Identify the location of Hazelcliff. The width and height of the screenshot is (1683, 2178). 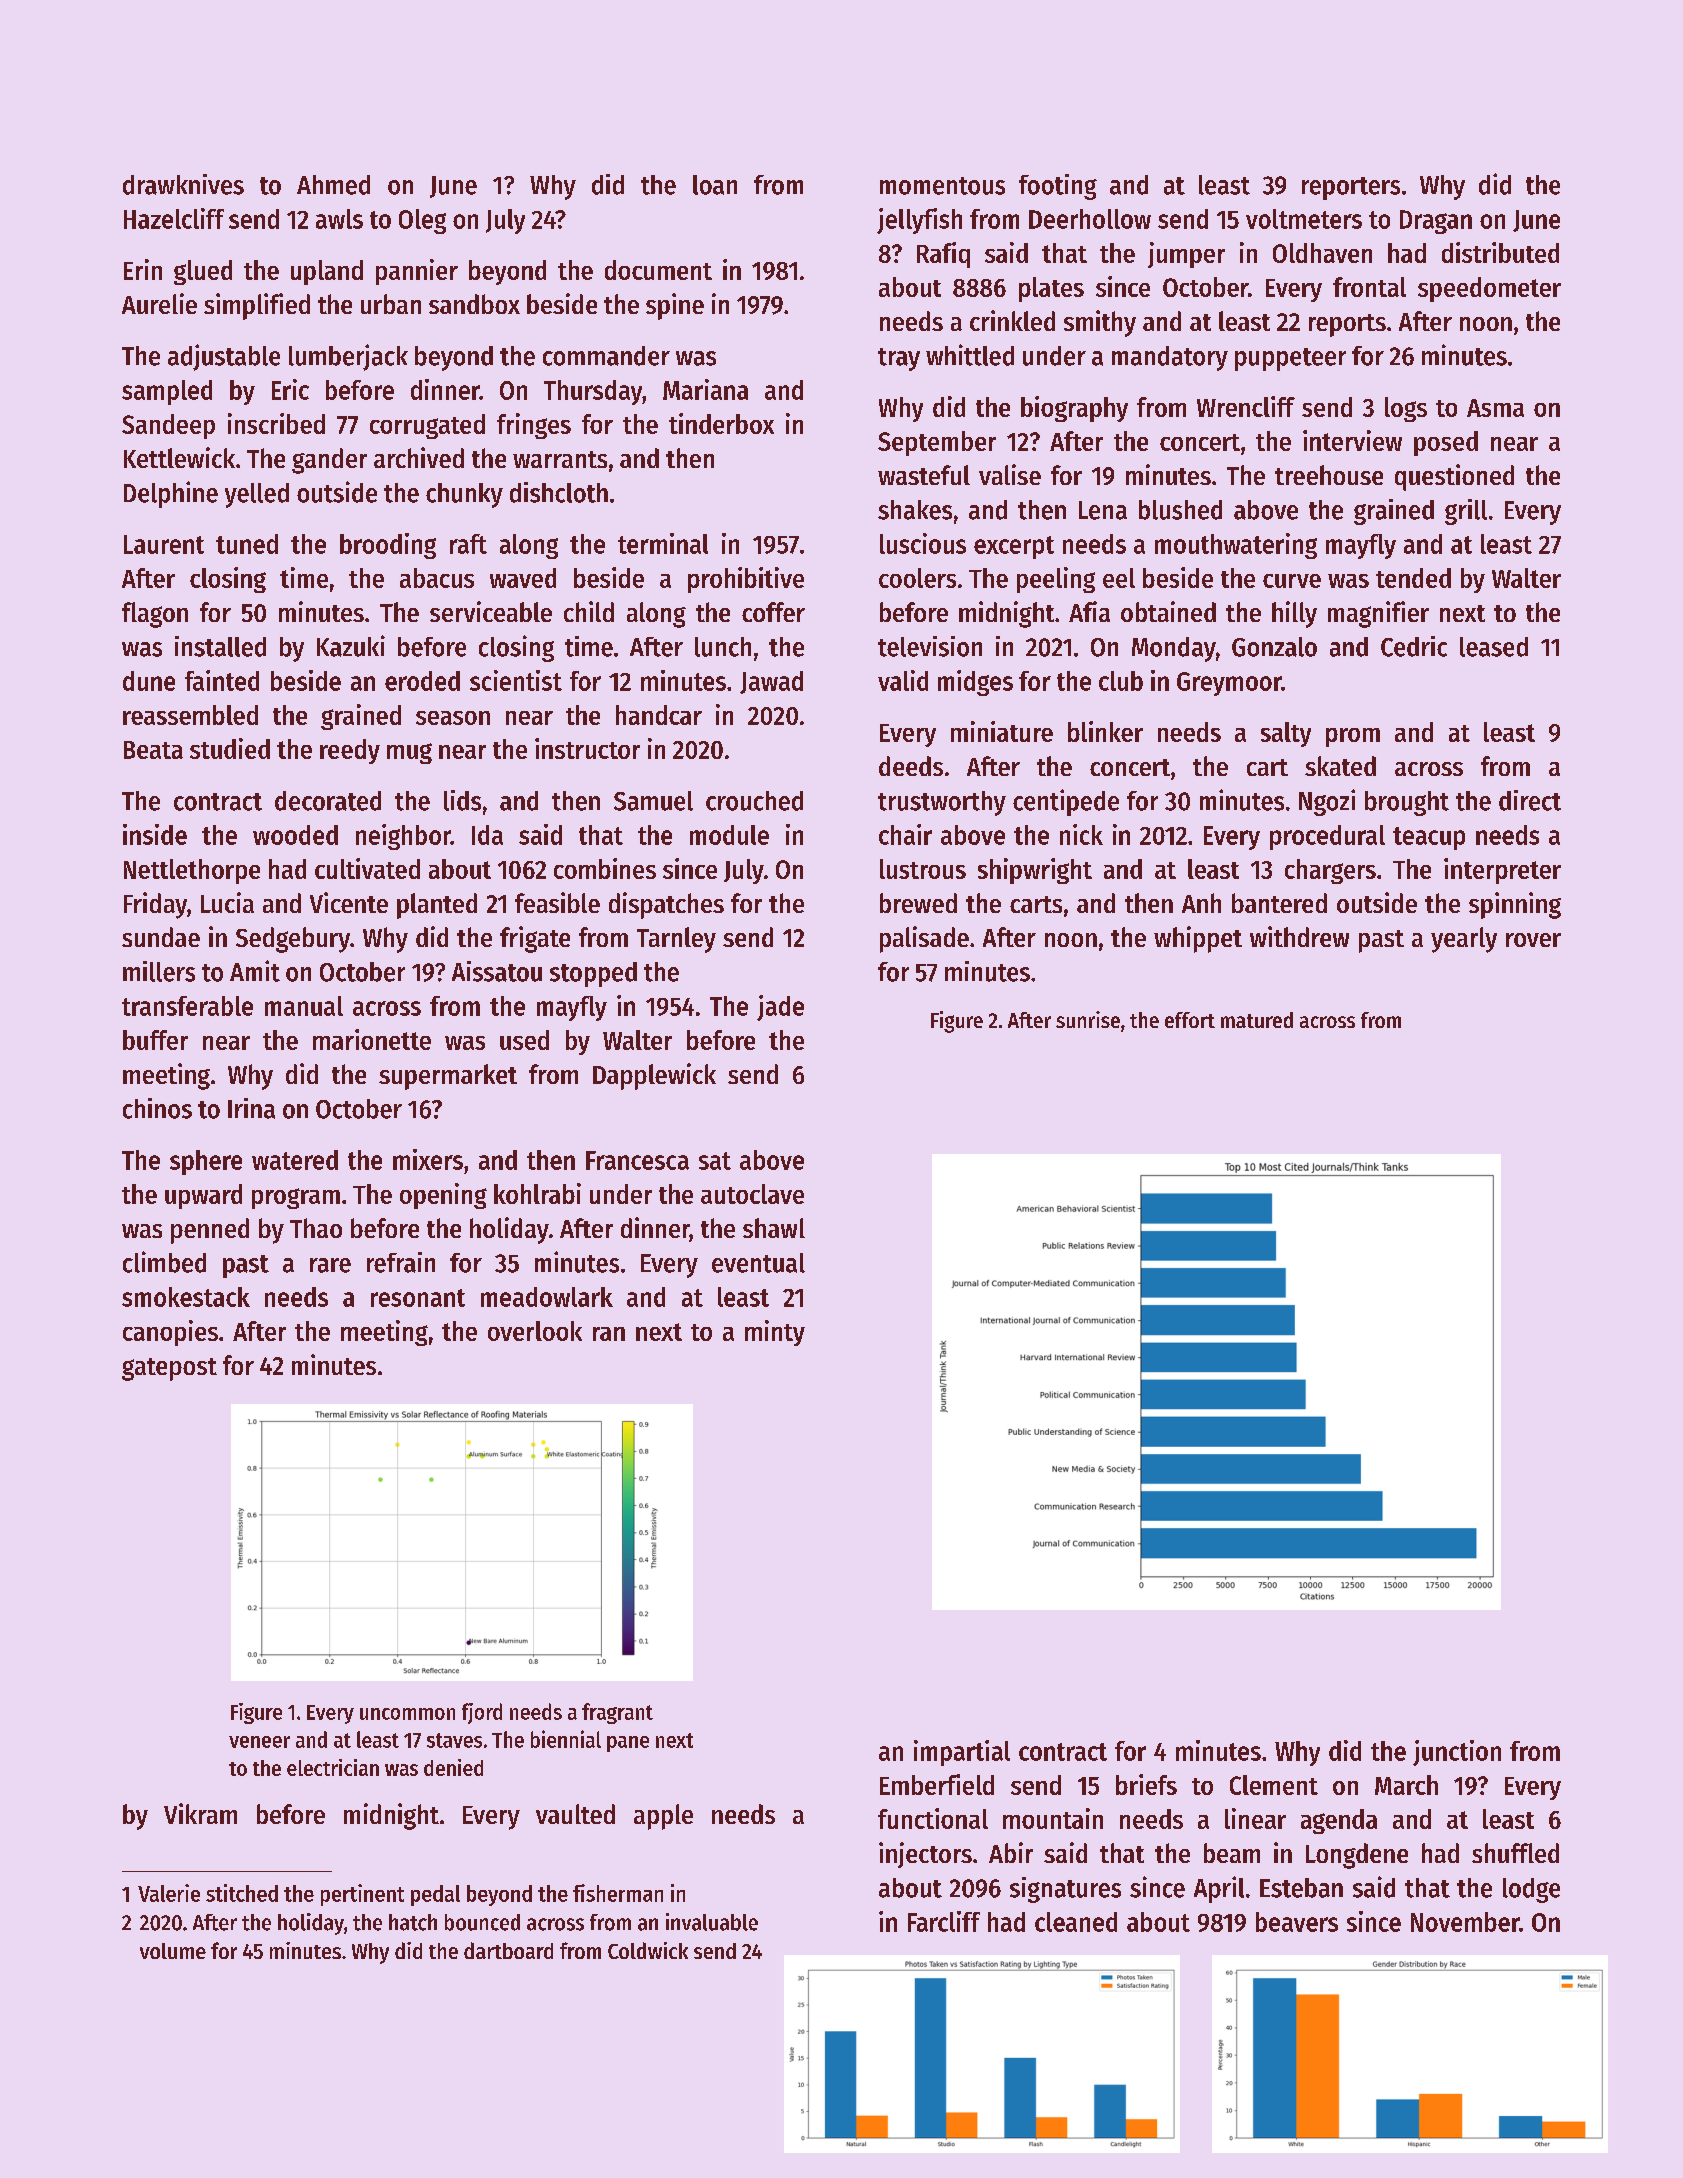
(174, 218).
